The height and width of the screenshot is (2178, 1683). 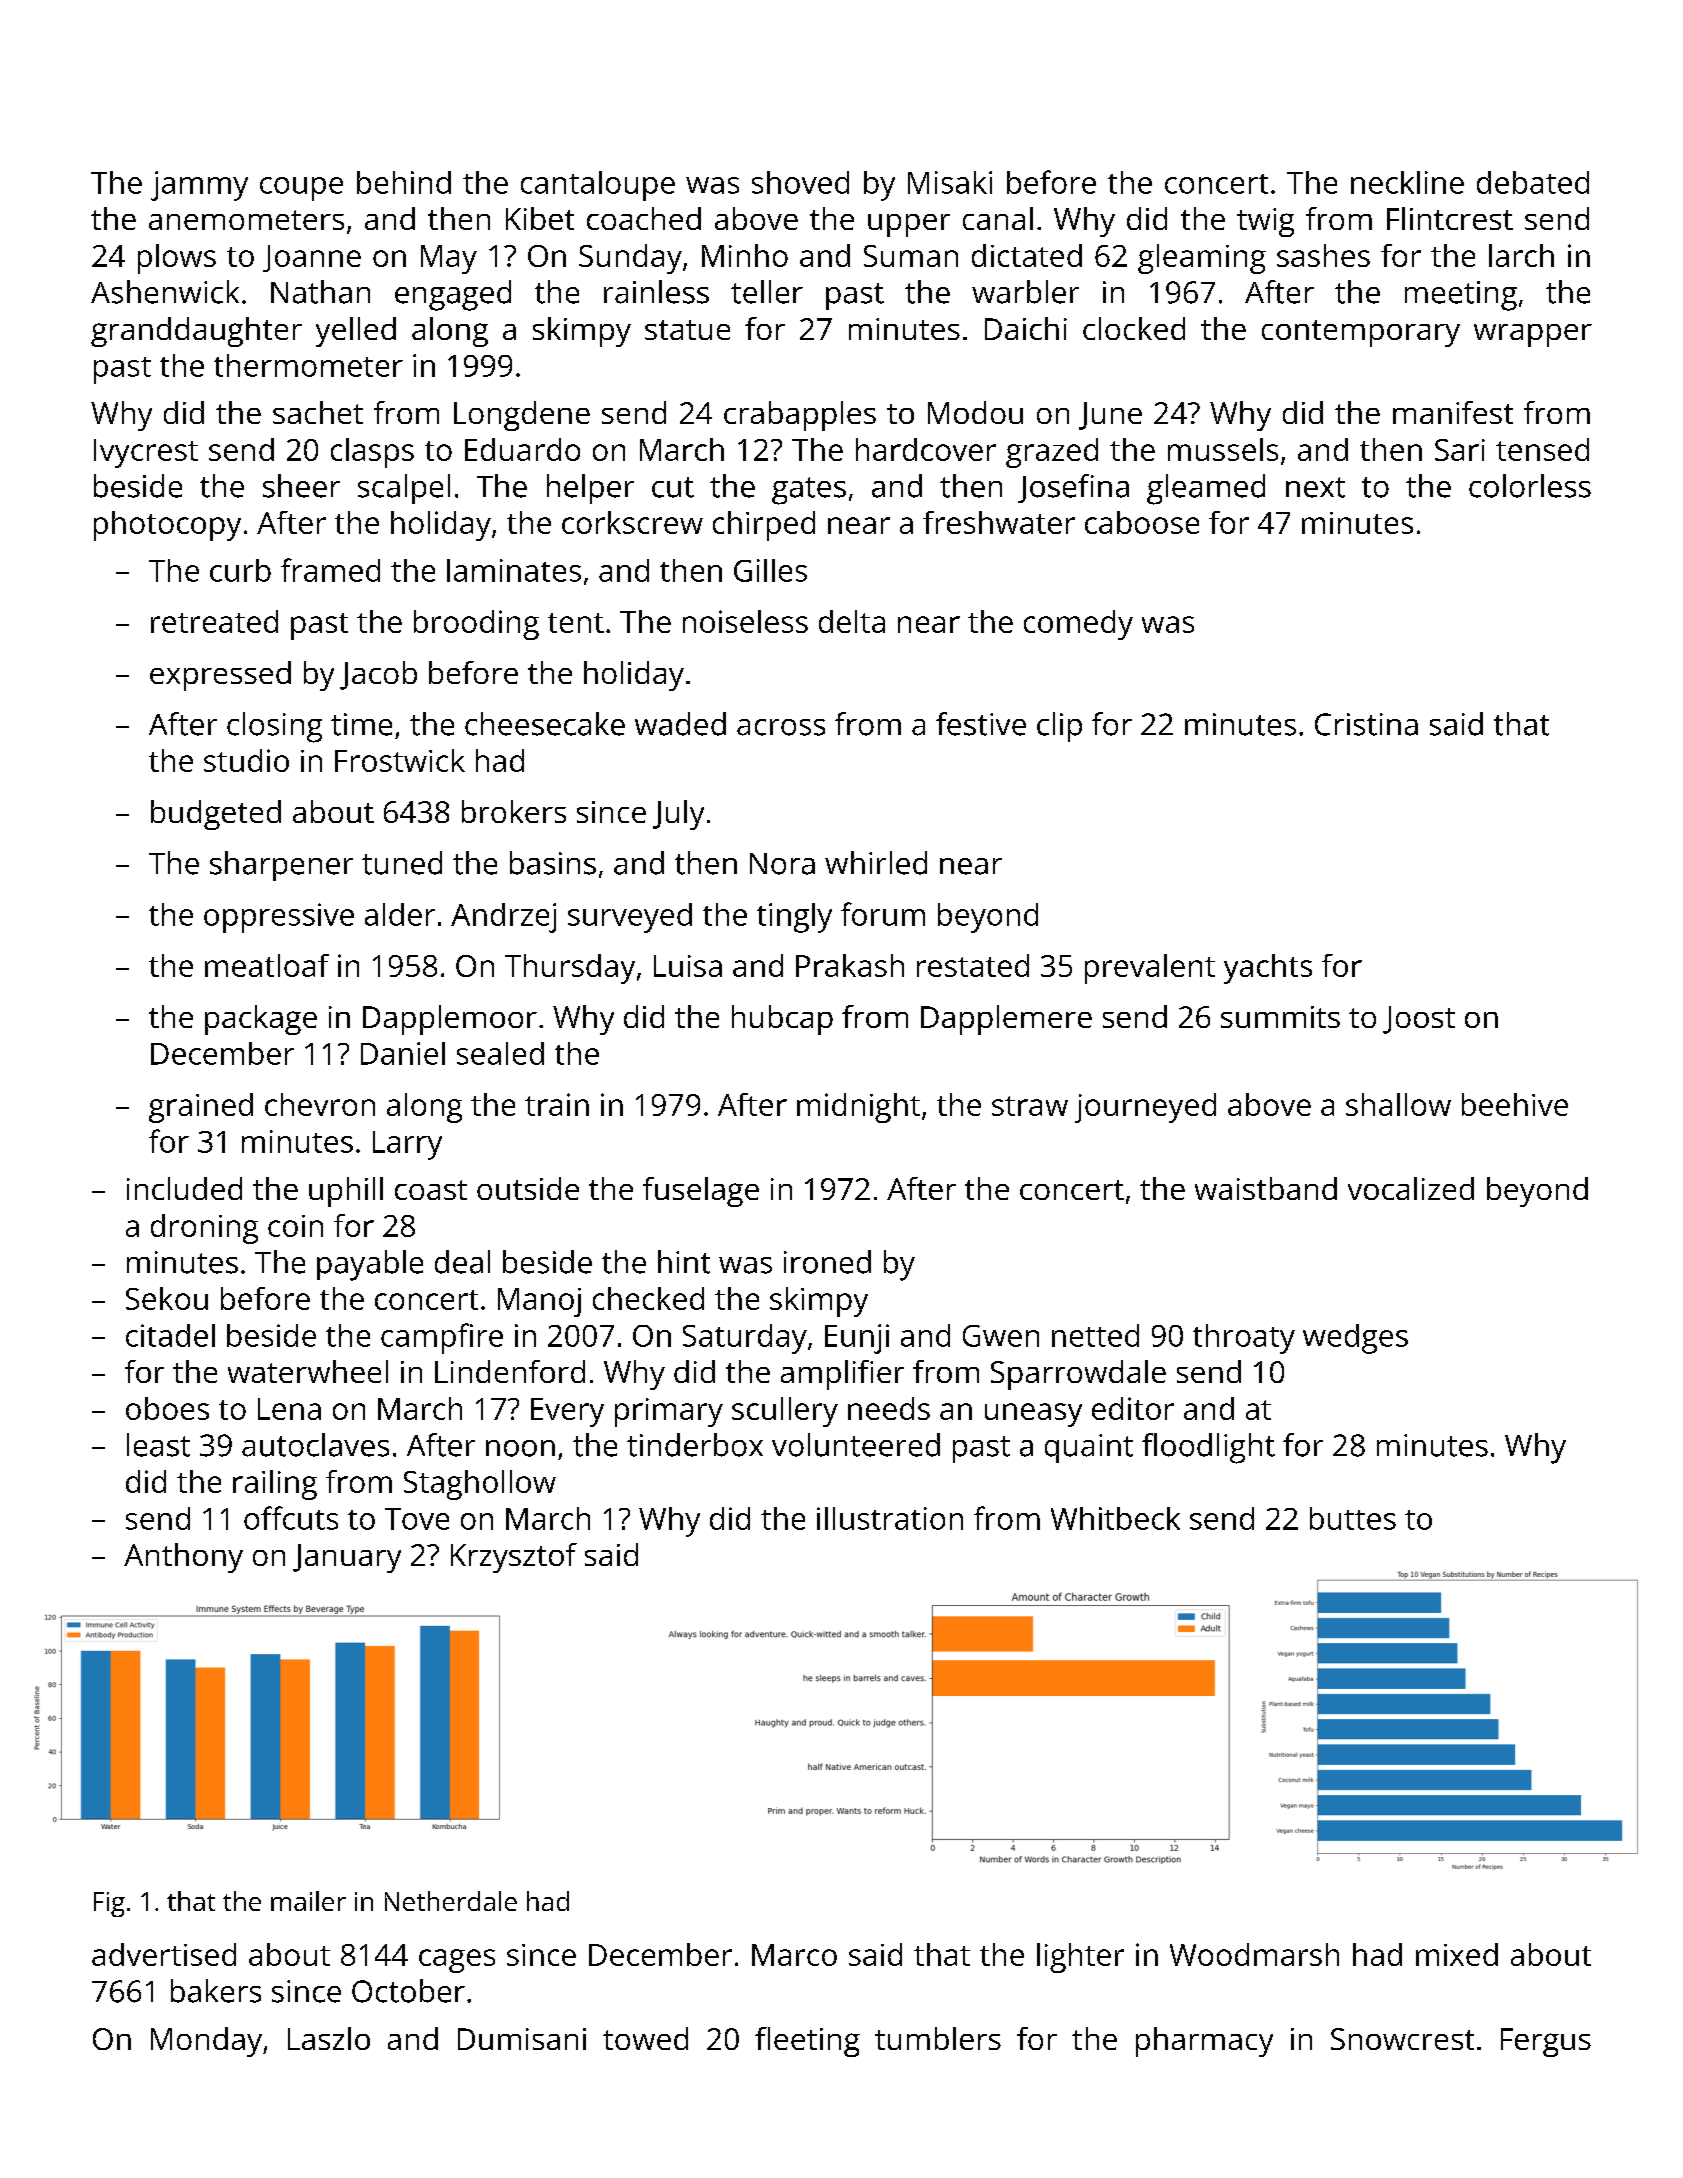 I want to click on Laszlo, so click(x=329, y=2038).
